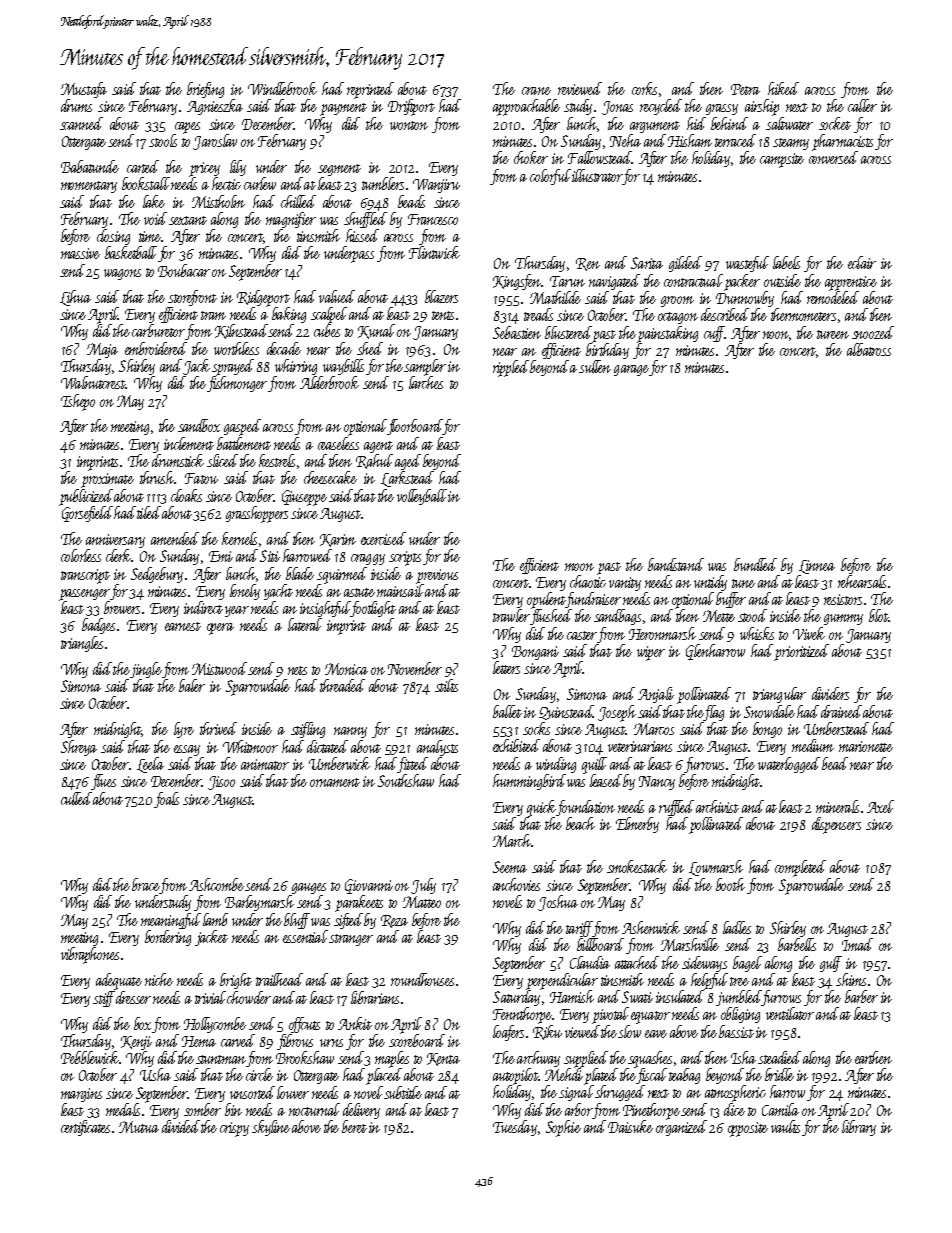 The image size is (952, 1233). Describe the element at coordinates (84, 90) in the screenshot. I see `Mustafa` at that location.
